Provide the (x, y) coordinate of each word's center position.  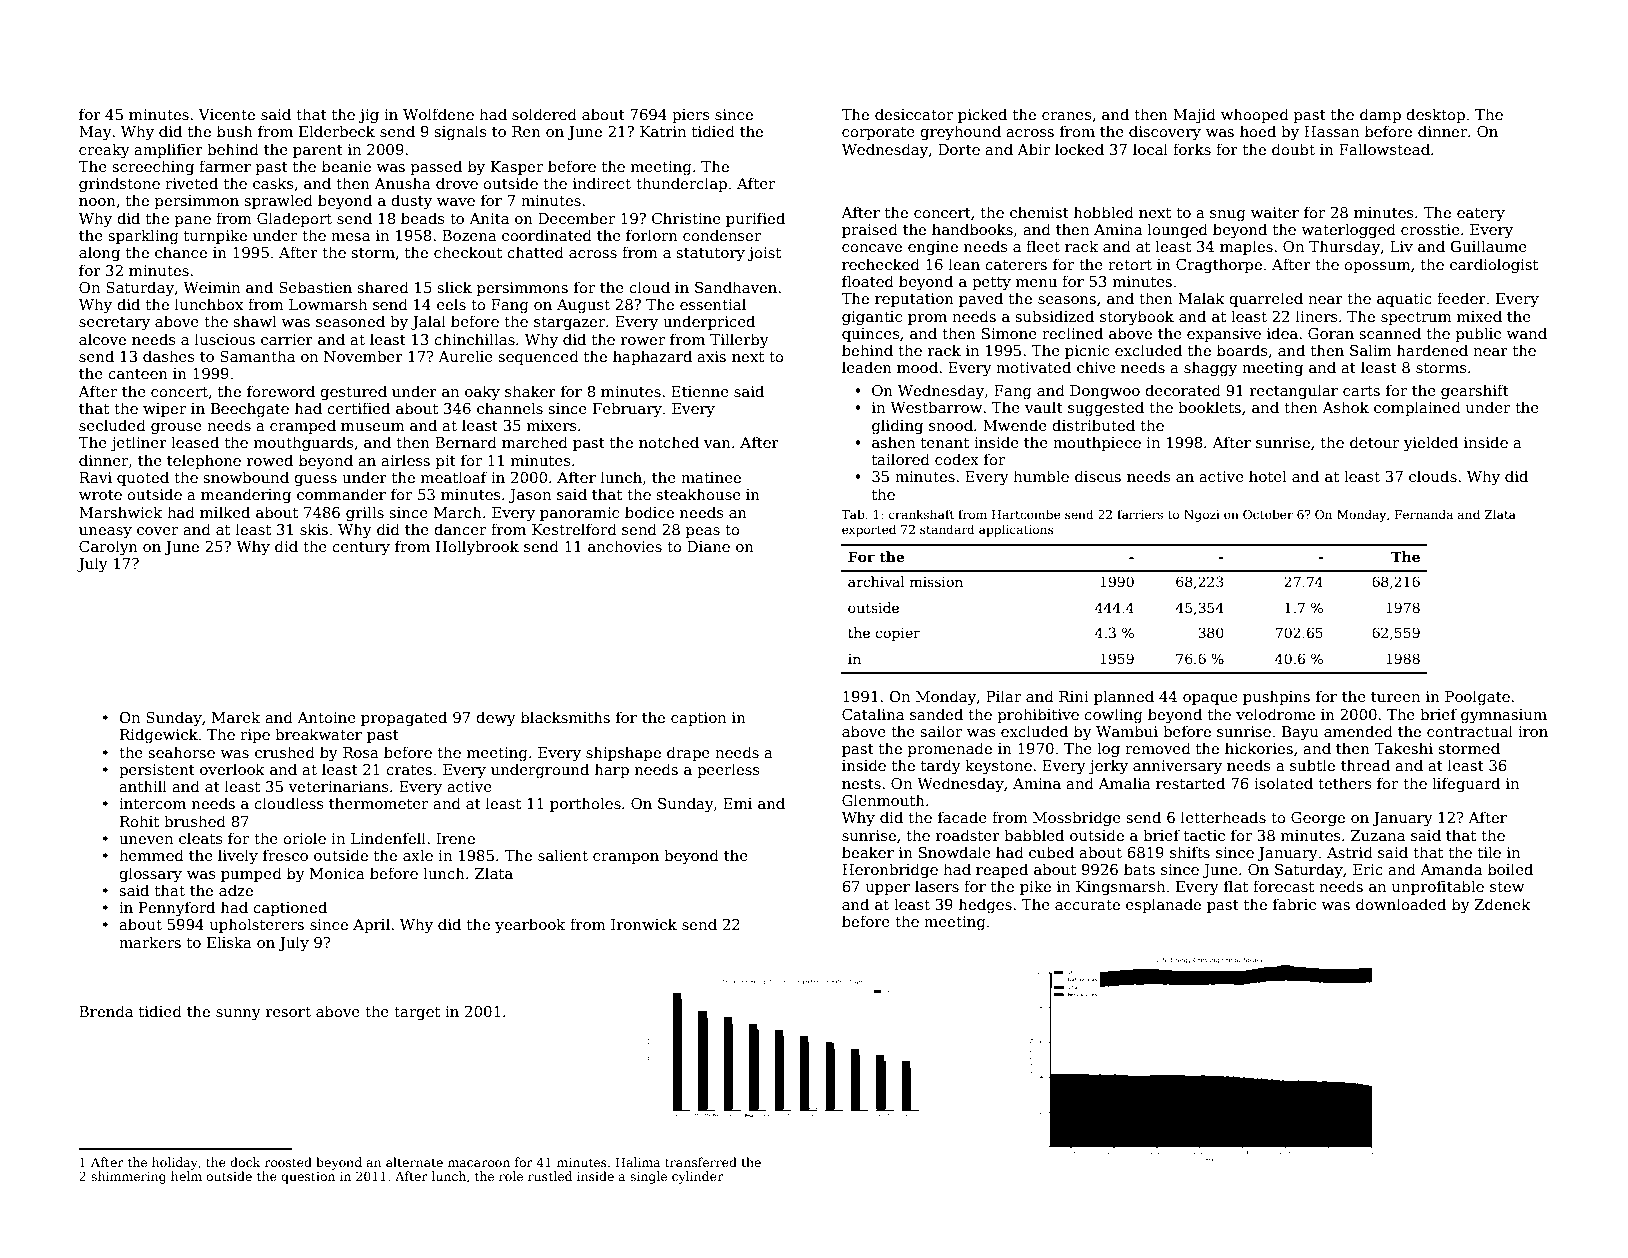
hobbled (1104, 212)
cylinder (698, 1177)
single (648, 1177)
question (308, 1178)
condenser (722, 235)
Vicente (226, 114)
